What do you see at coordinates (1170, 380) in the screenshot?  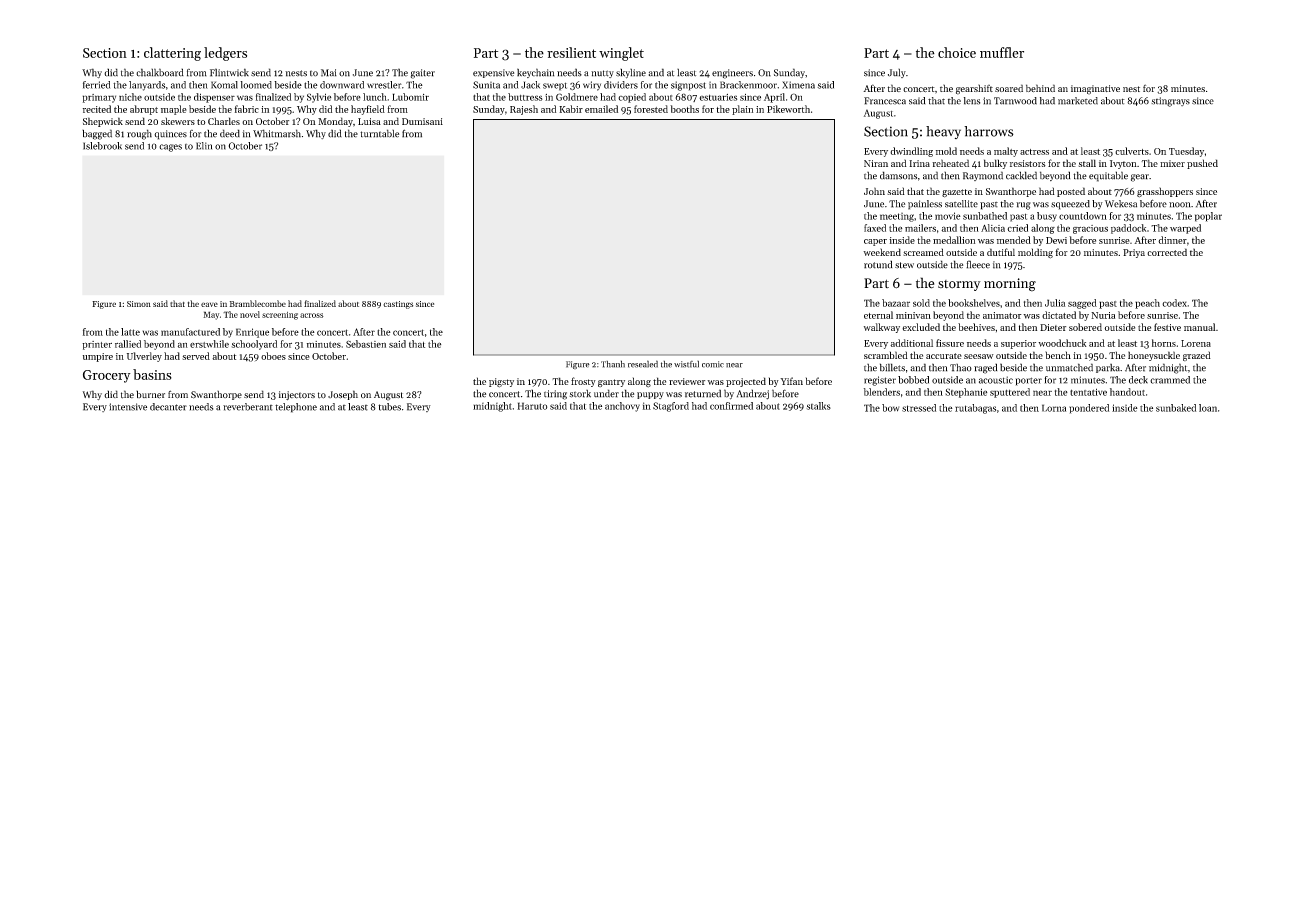 I see `crammed` at bounding box center [1170, 380].
